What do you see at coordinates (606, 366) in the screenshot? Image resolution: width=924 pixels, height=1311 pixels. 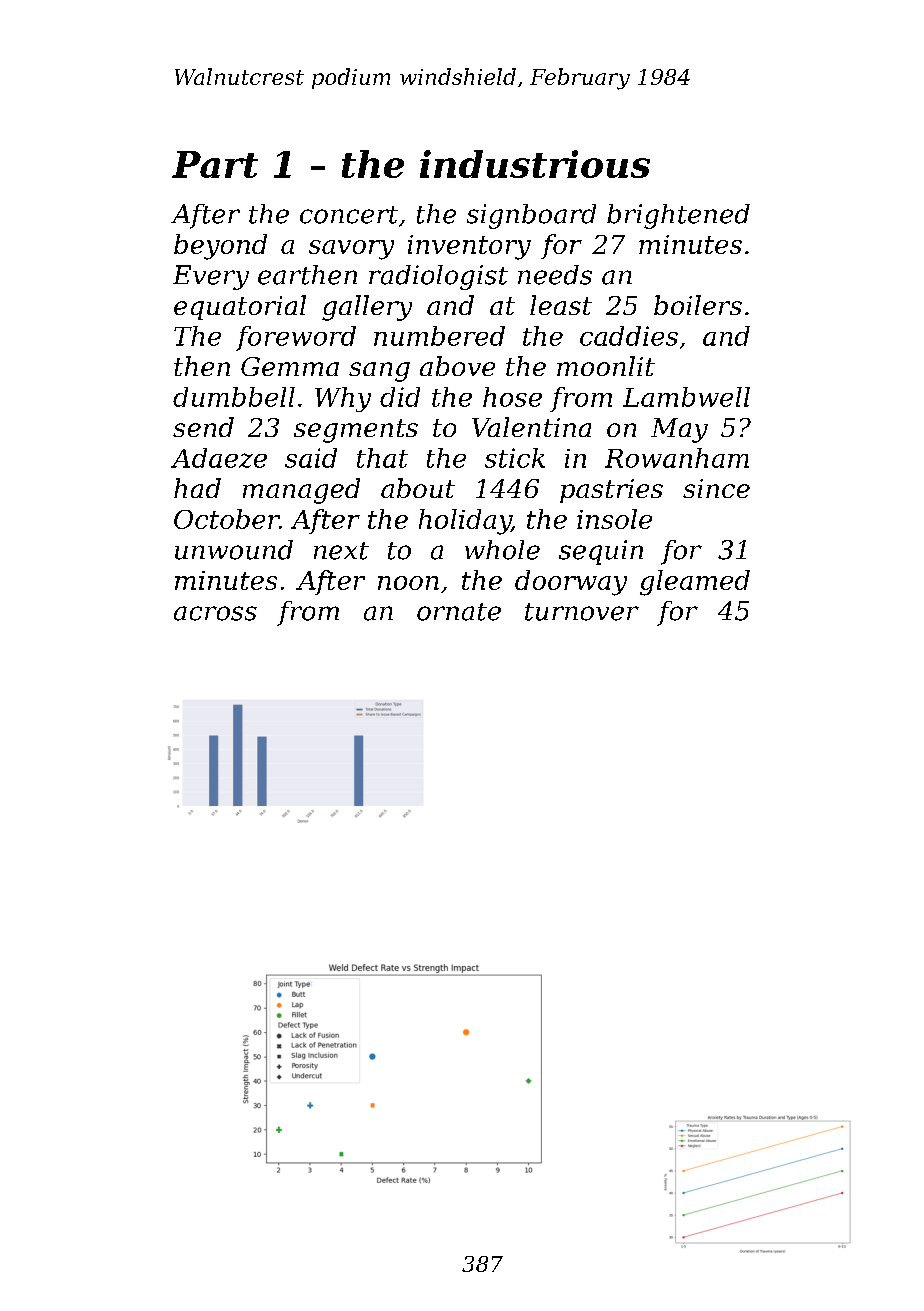 I see `moonlit` at bounding box center [606, 366].
